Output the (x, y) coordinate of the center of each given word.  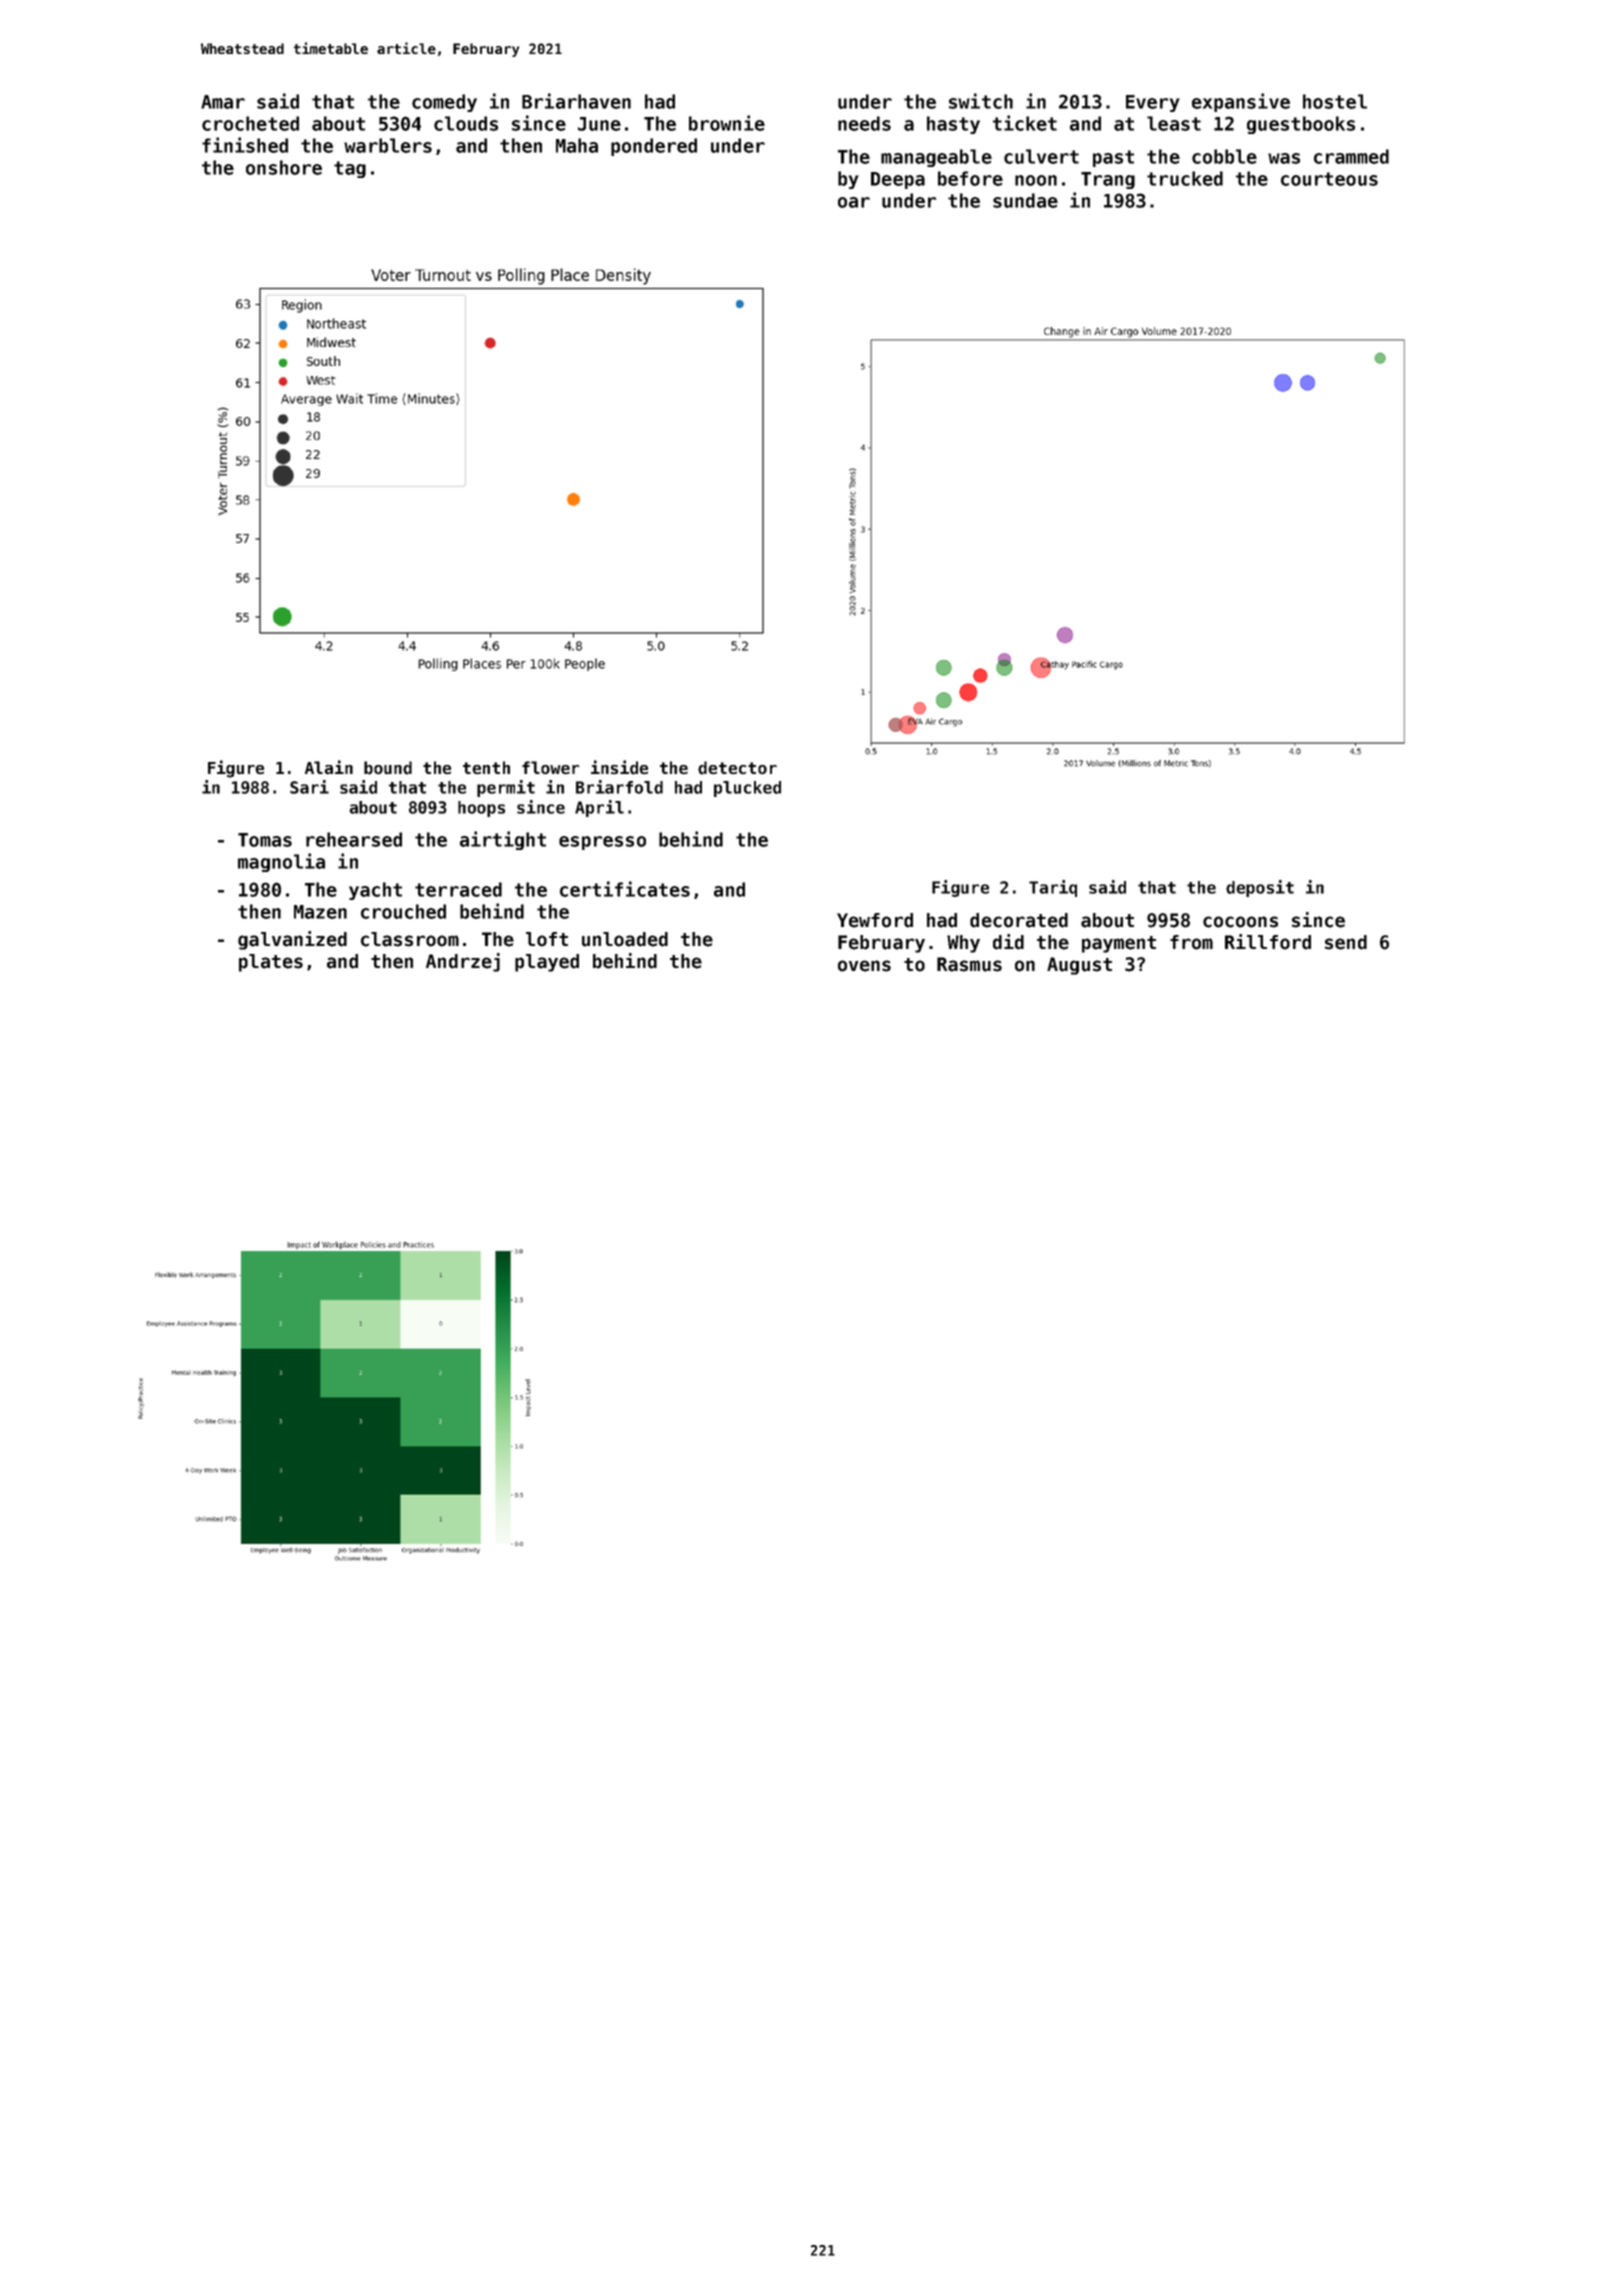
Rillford (1268, 942)
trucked (1185, 178)
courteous (1329, 179)
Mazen (320, 912)
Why (963, 944)
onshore (284, 167)
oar (854, 202)
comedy (444, 103)
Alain (329, 767)
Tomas (265, 840)
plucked (747, 789)
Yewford (875, 920)
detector (737, 768)
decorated (1019, 920)
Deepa (898, 180)
